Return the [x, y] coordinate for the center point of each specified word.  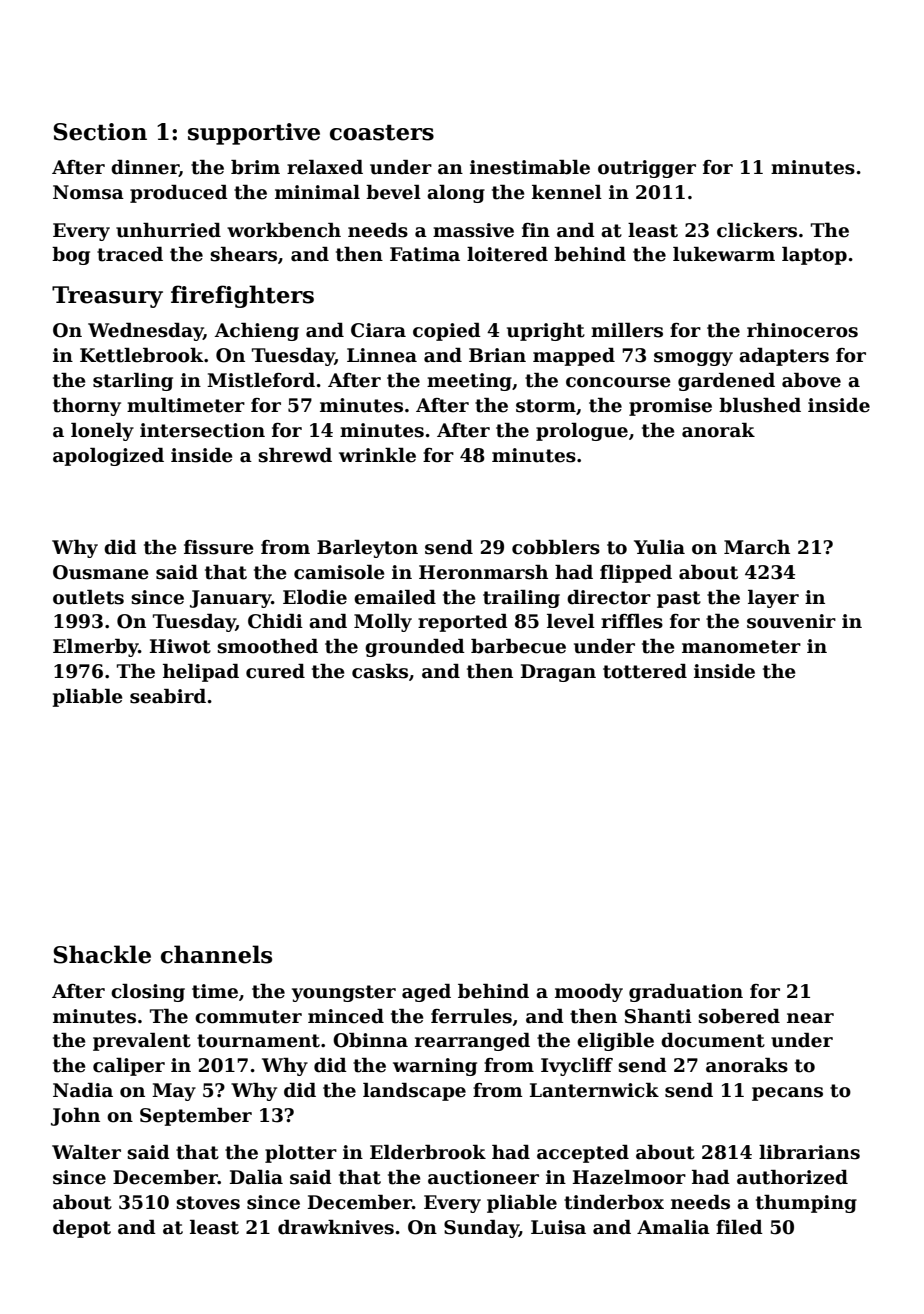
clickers [757, 230]
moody [589, 993]
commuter [248, 1017]
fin [536, 230]
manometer [741, 647]
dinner [145, 168]
